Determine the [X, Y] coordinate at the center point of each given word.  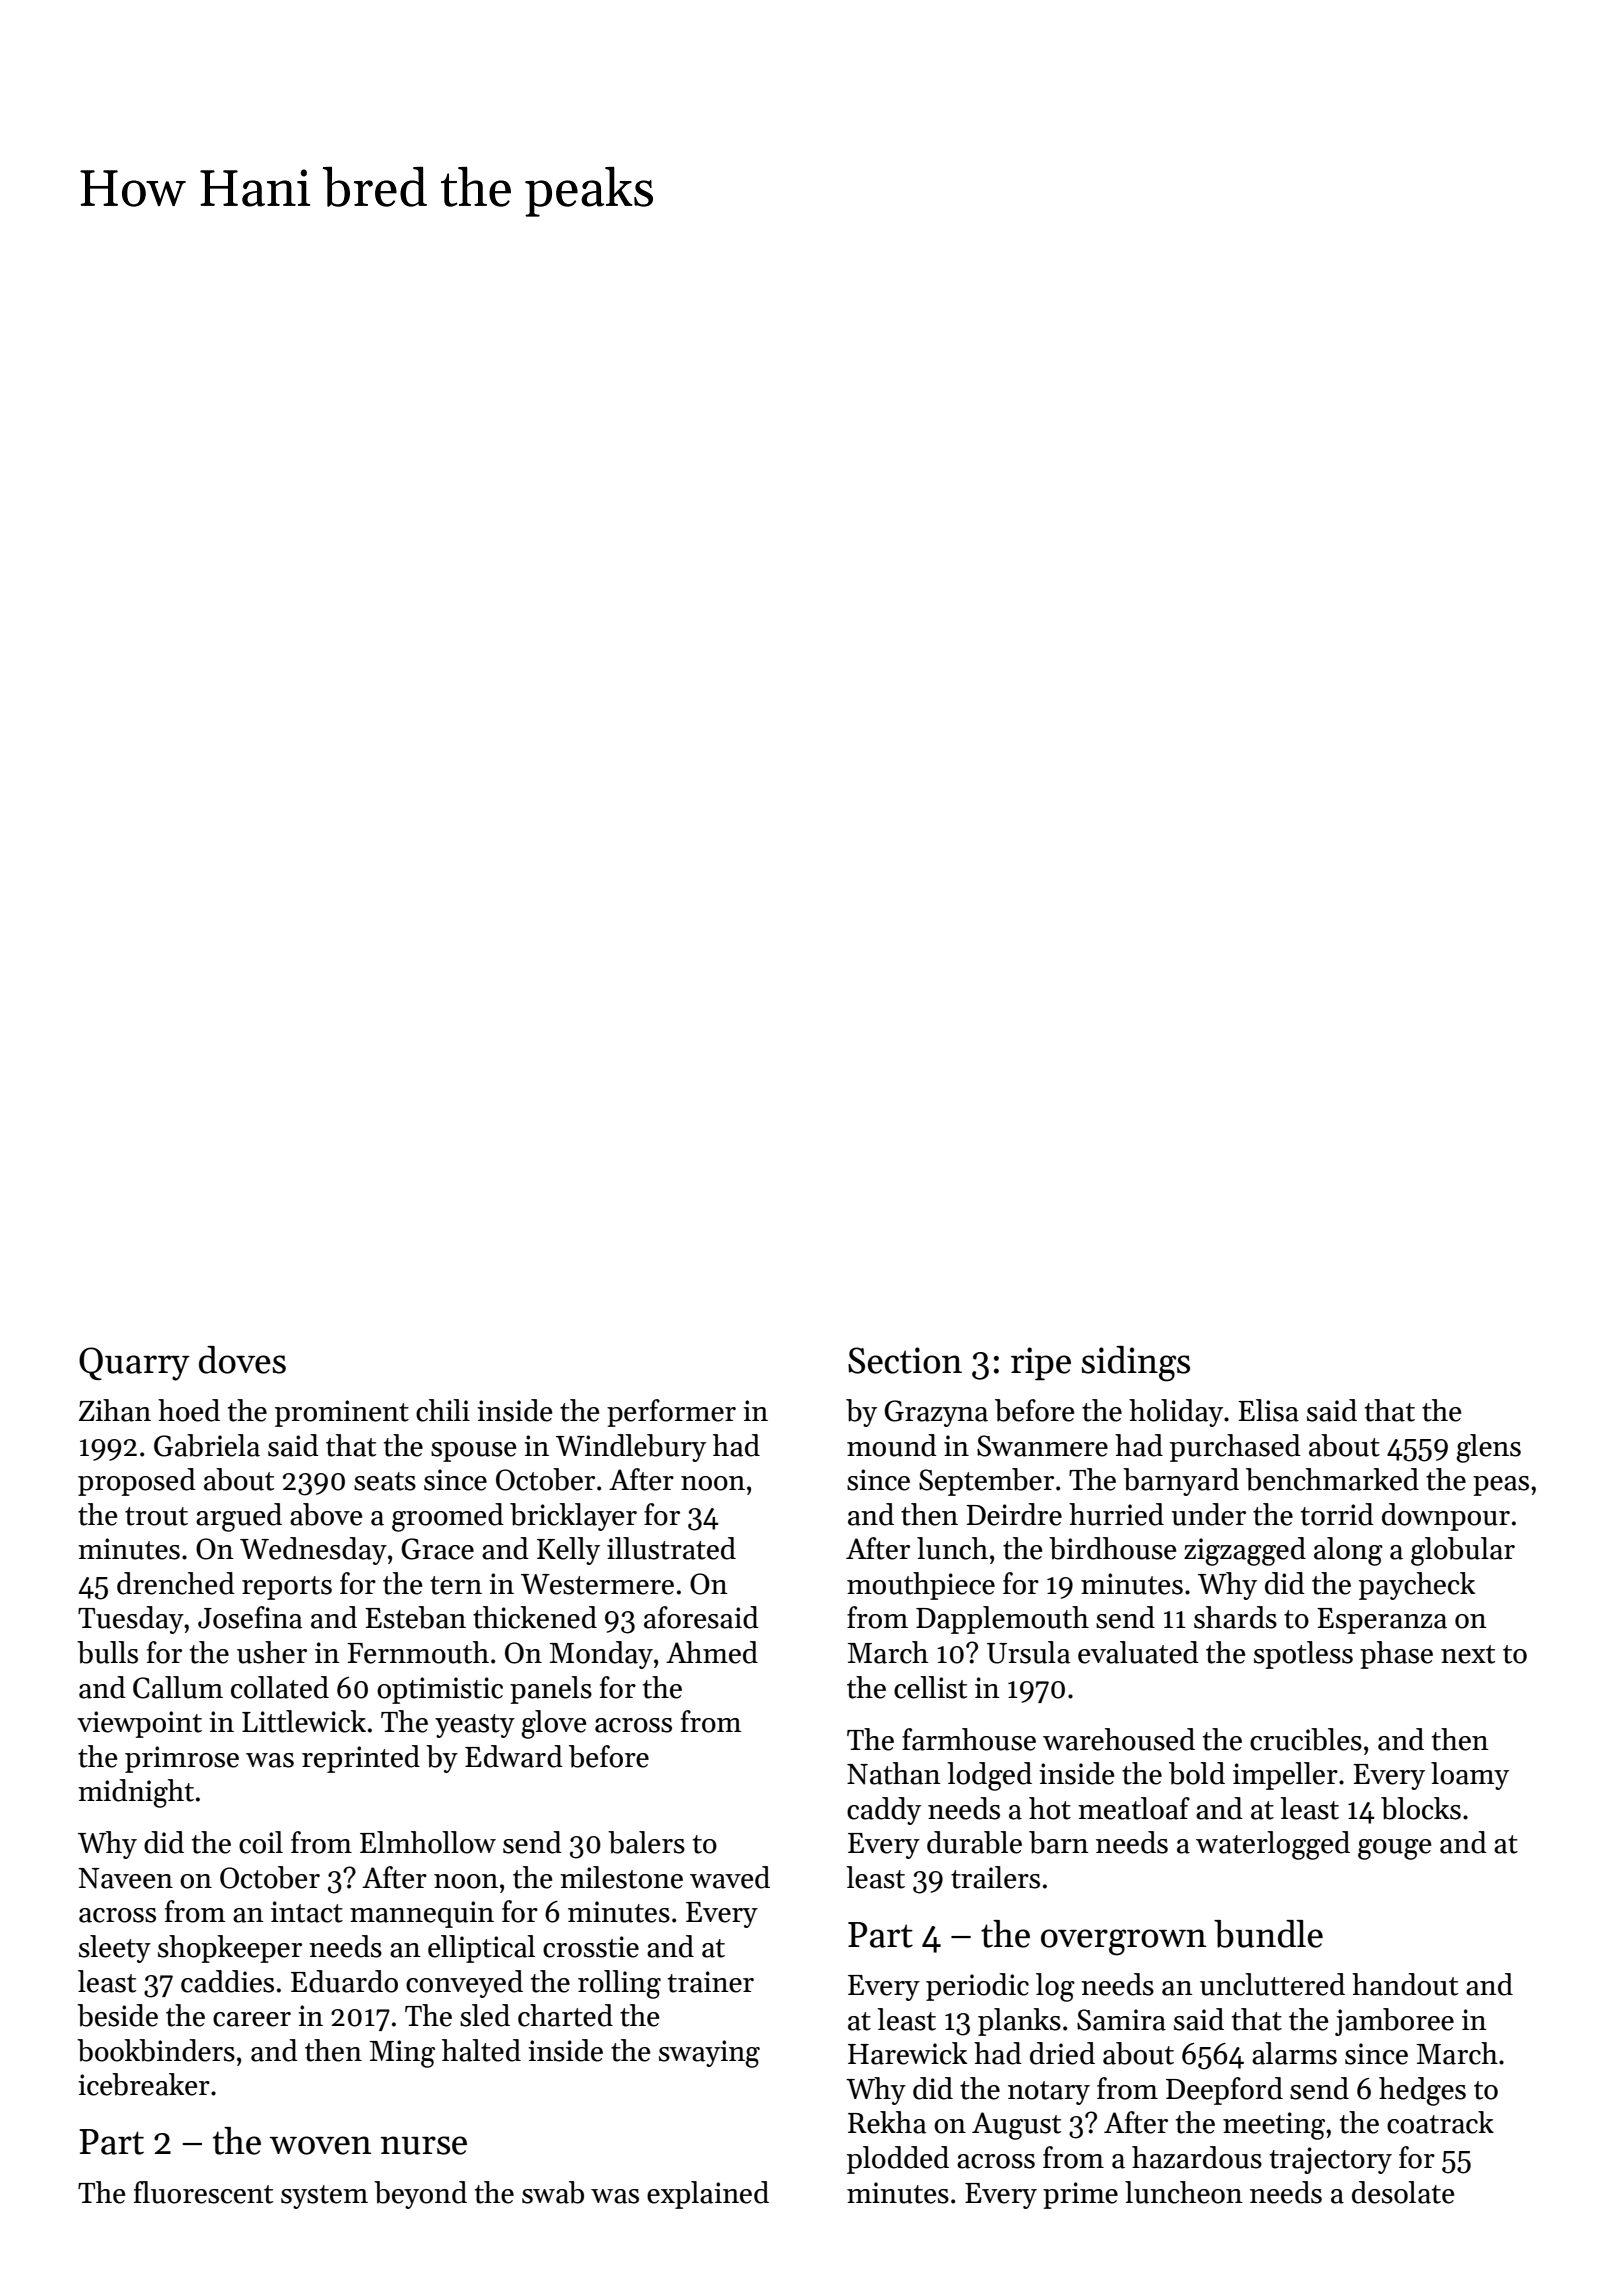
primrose [182, 1759]
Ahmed [712, 1652]
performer [671, 1413]
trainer [711, 1982]
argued [239, 1517]
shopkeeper [230, 1949]
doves [242, 1360]
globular [1463, 1551]
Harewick [907, 2053]
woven [321, 2145]
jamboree [1394, 2022]
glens [1488, 1448]
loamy [1470, 1776]
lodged [989, 1776]
